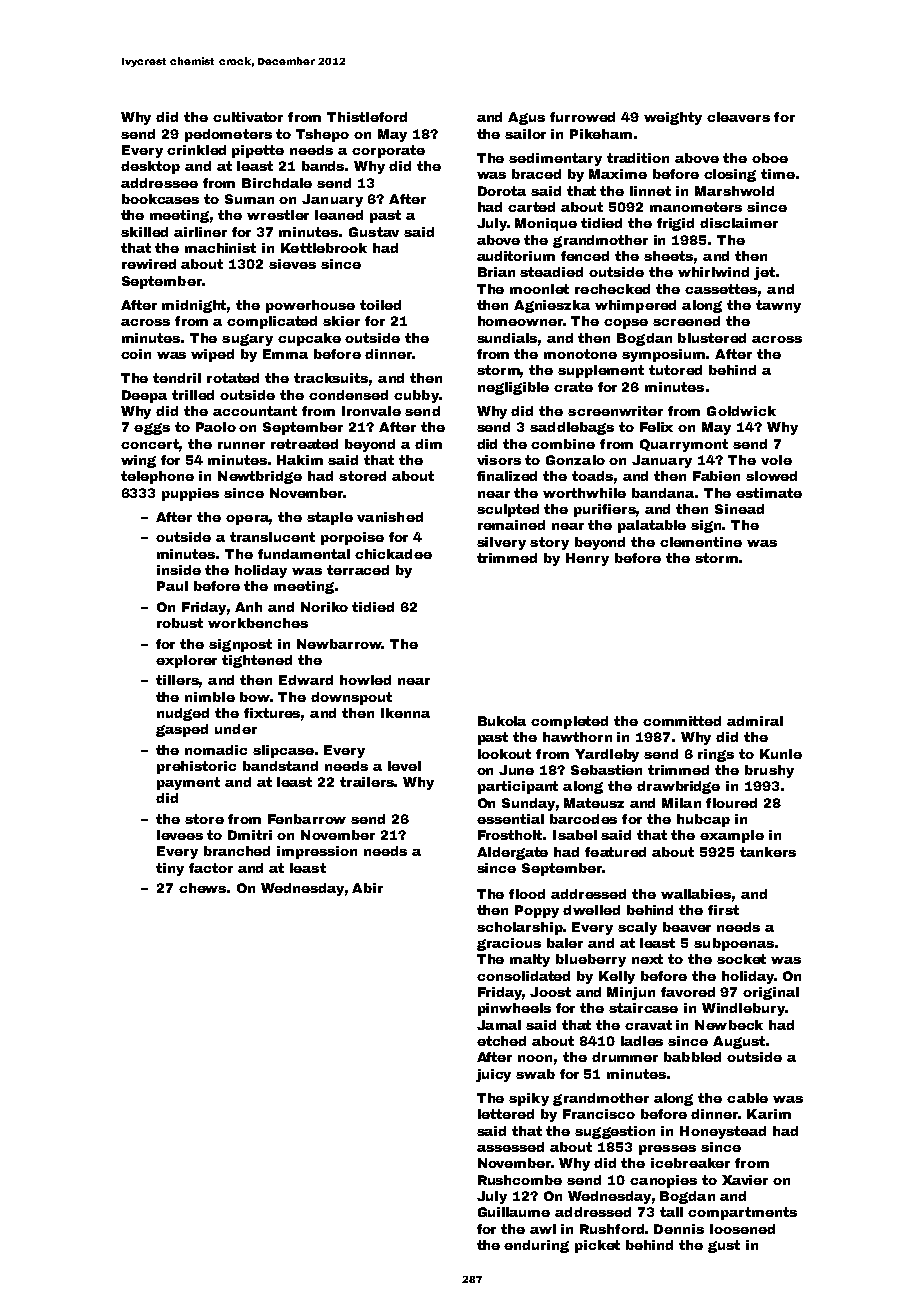 The width and height of the screenshot is (924, 1308). I want to click on chews, so click(202, 888).
